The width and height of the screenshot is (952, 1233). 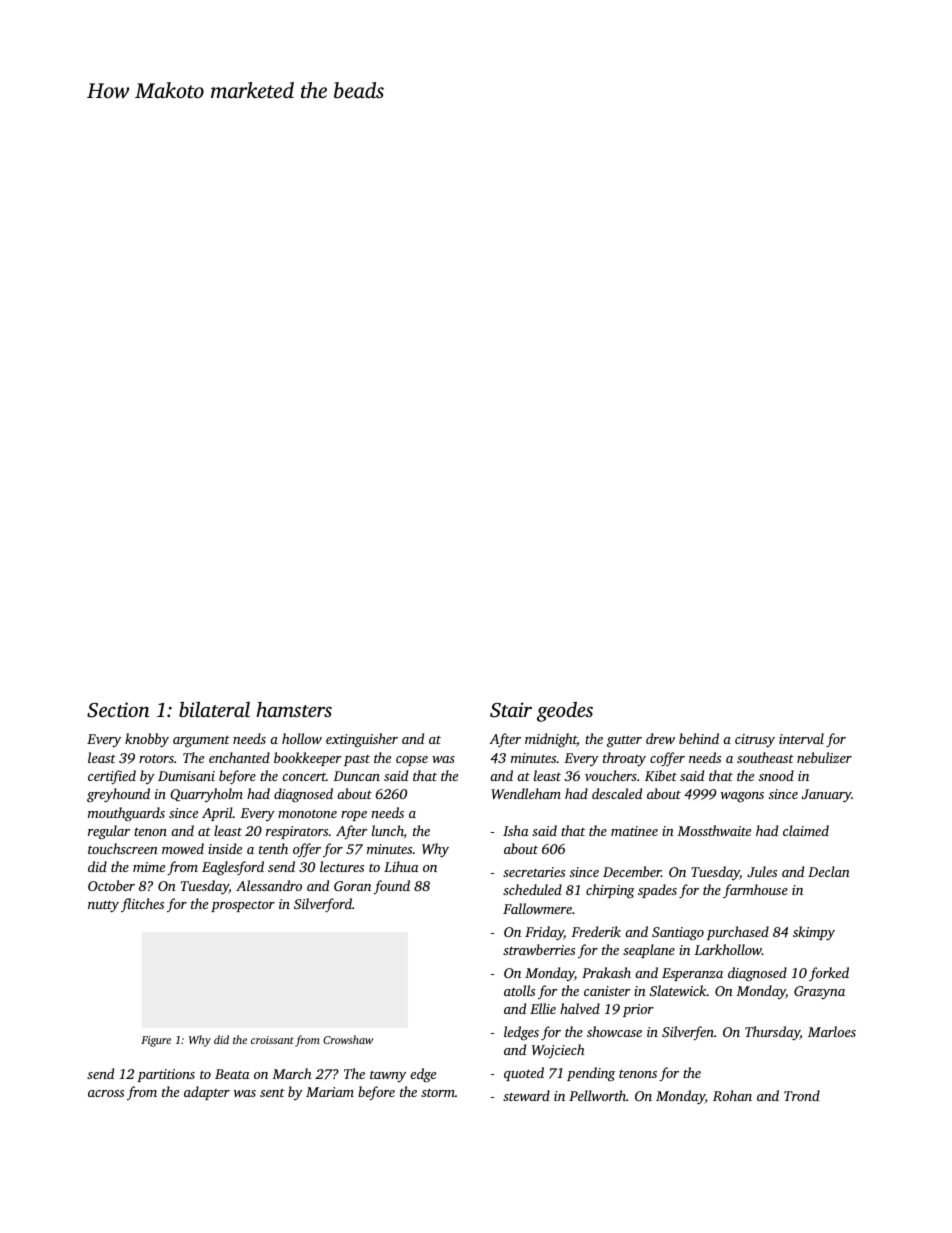 What do you see at coordinates (755, 740) in the screenshot?
I see `citrusy` at bounding box center [755, 740].
